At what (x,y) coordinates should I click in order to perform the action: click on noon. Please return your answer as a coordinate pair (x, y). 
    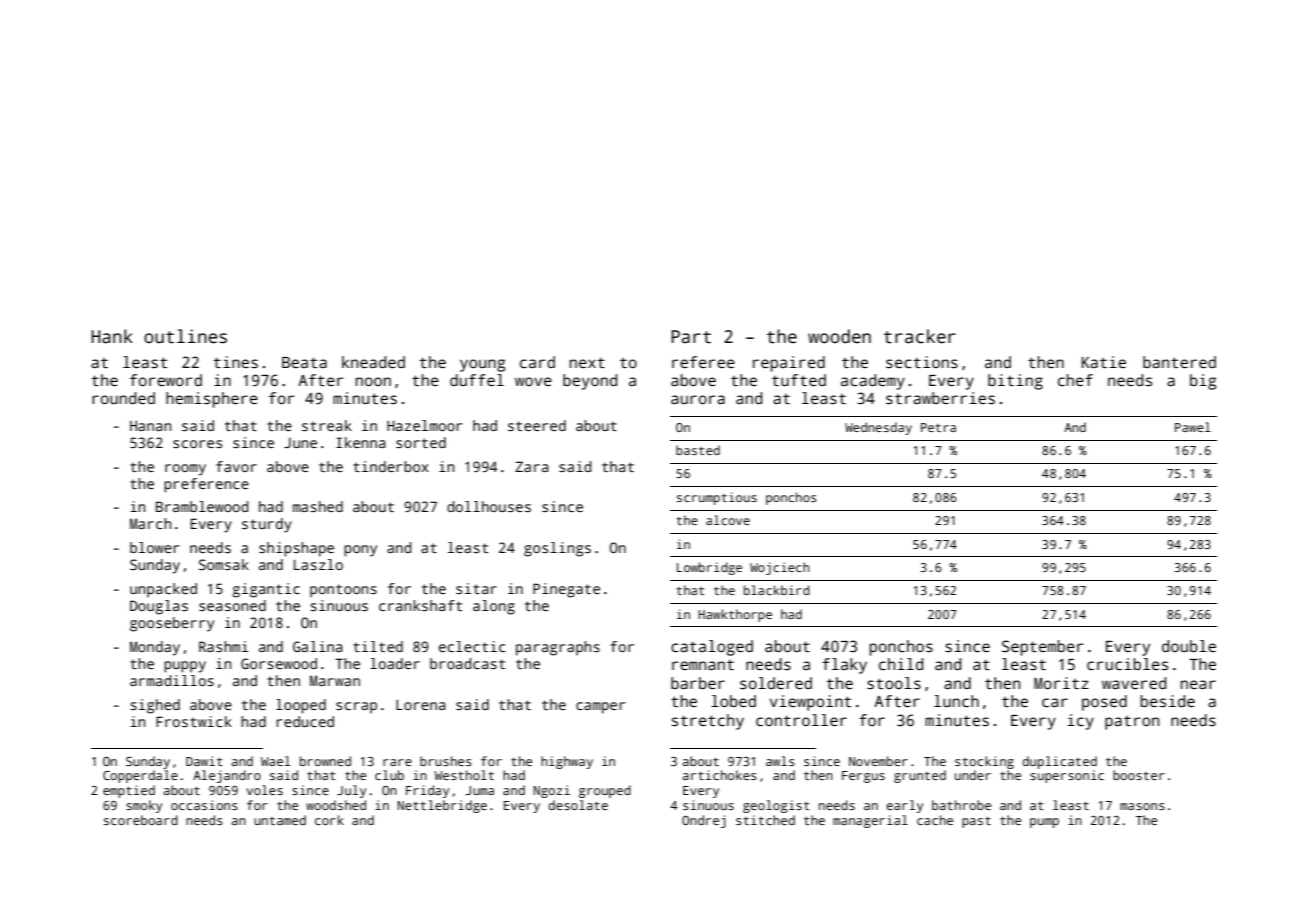
    Looking at the image, I should click on (373, 381).
